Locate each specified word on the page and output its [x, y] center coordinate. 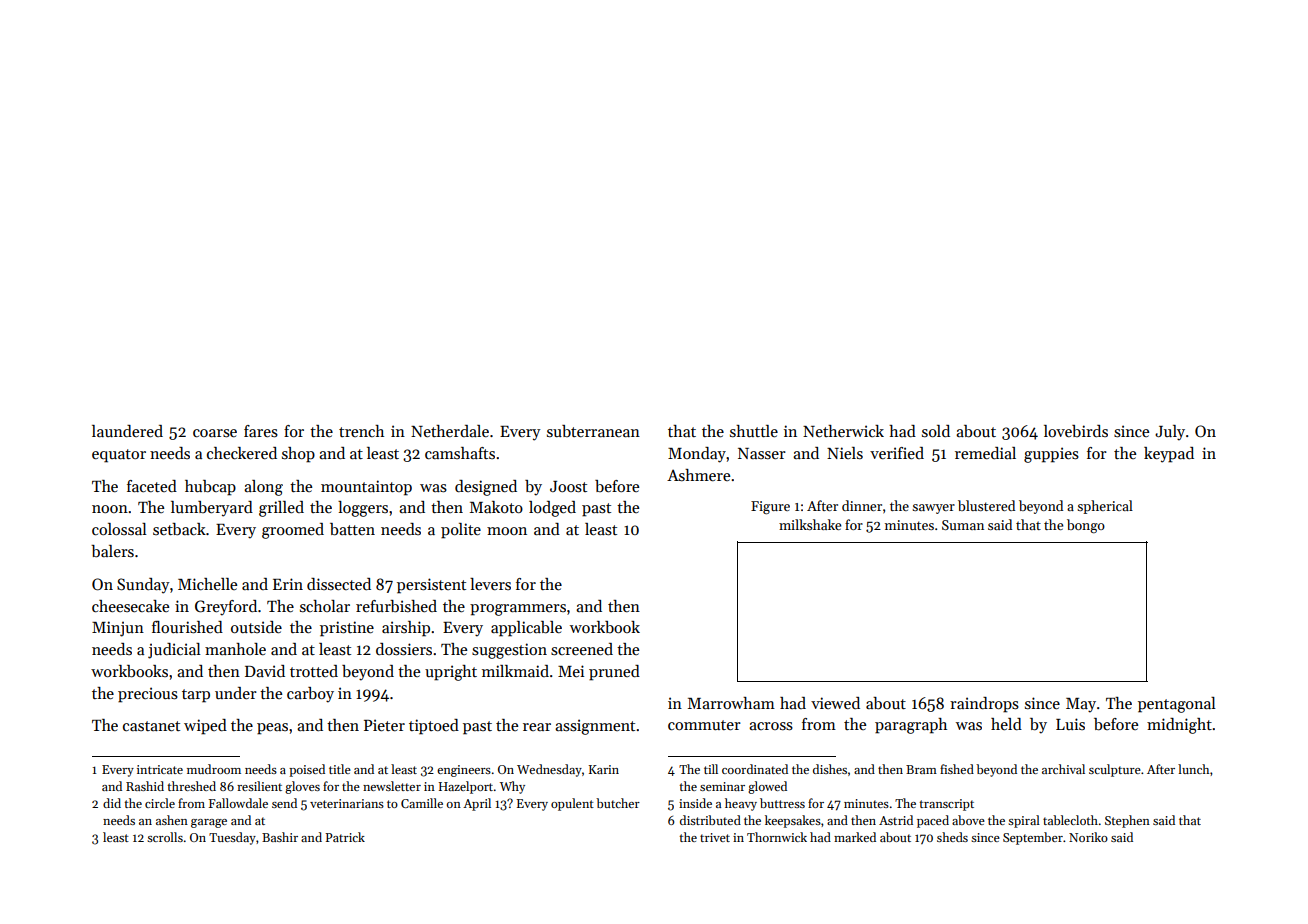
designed [486, 488]
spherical [1105, 507]
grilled [281, 509]
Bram [921, 769]
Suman [963, 525]
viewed [835, 703]
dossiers [404, 649]
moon [507, 531]
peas [272, 729]
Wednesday [549, 770]
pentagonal [1177, 705]
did [112, 803]
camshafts [460, 453]
